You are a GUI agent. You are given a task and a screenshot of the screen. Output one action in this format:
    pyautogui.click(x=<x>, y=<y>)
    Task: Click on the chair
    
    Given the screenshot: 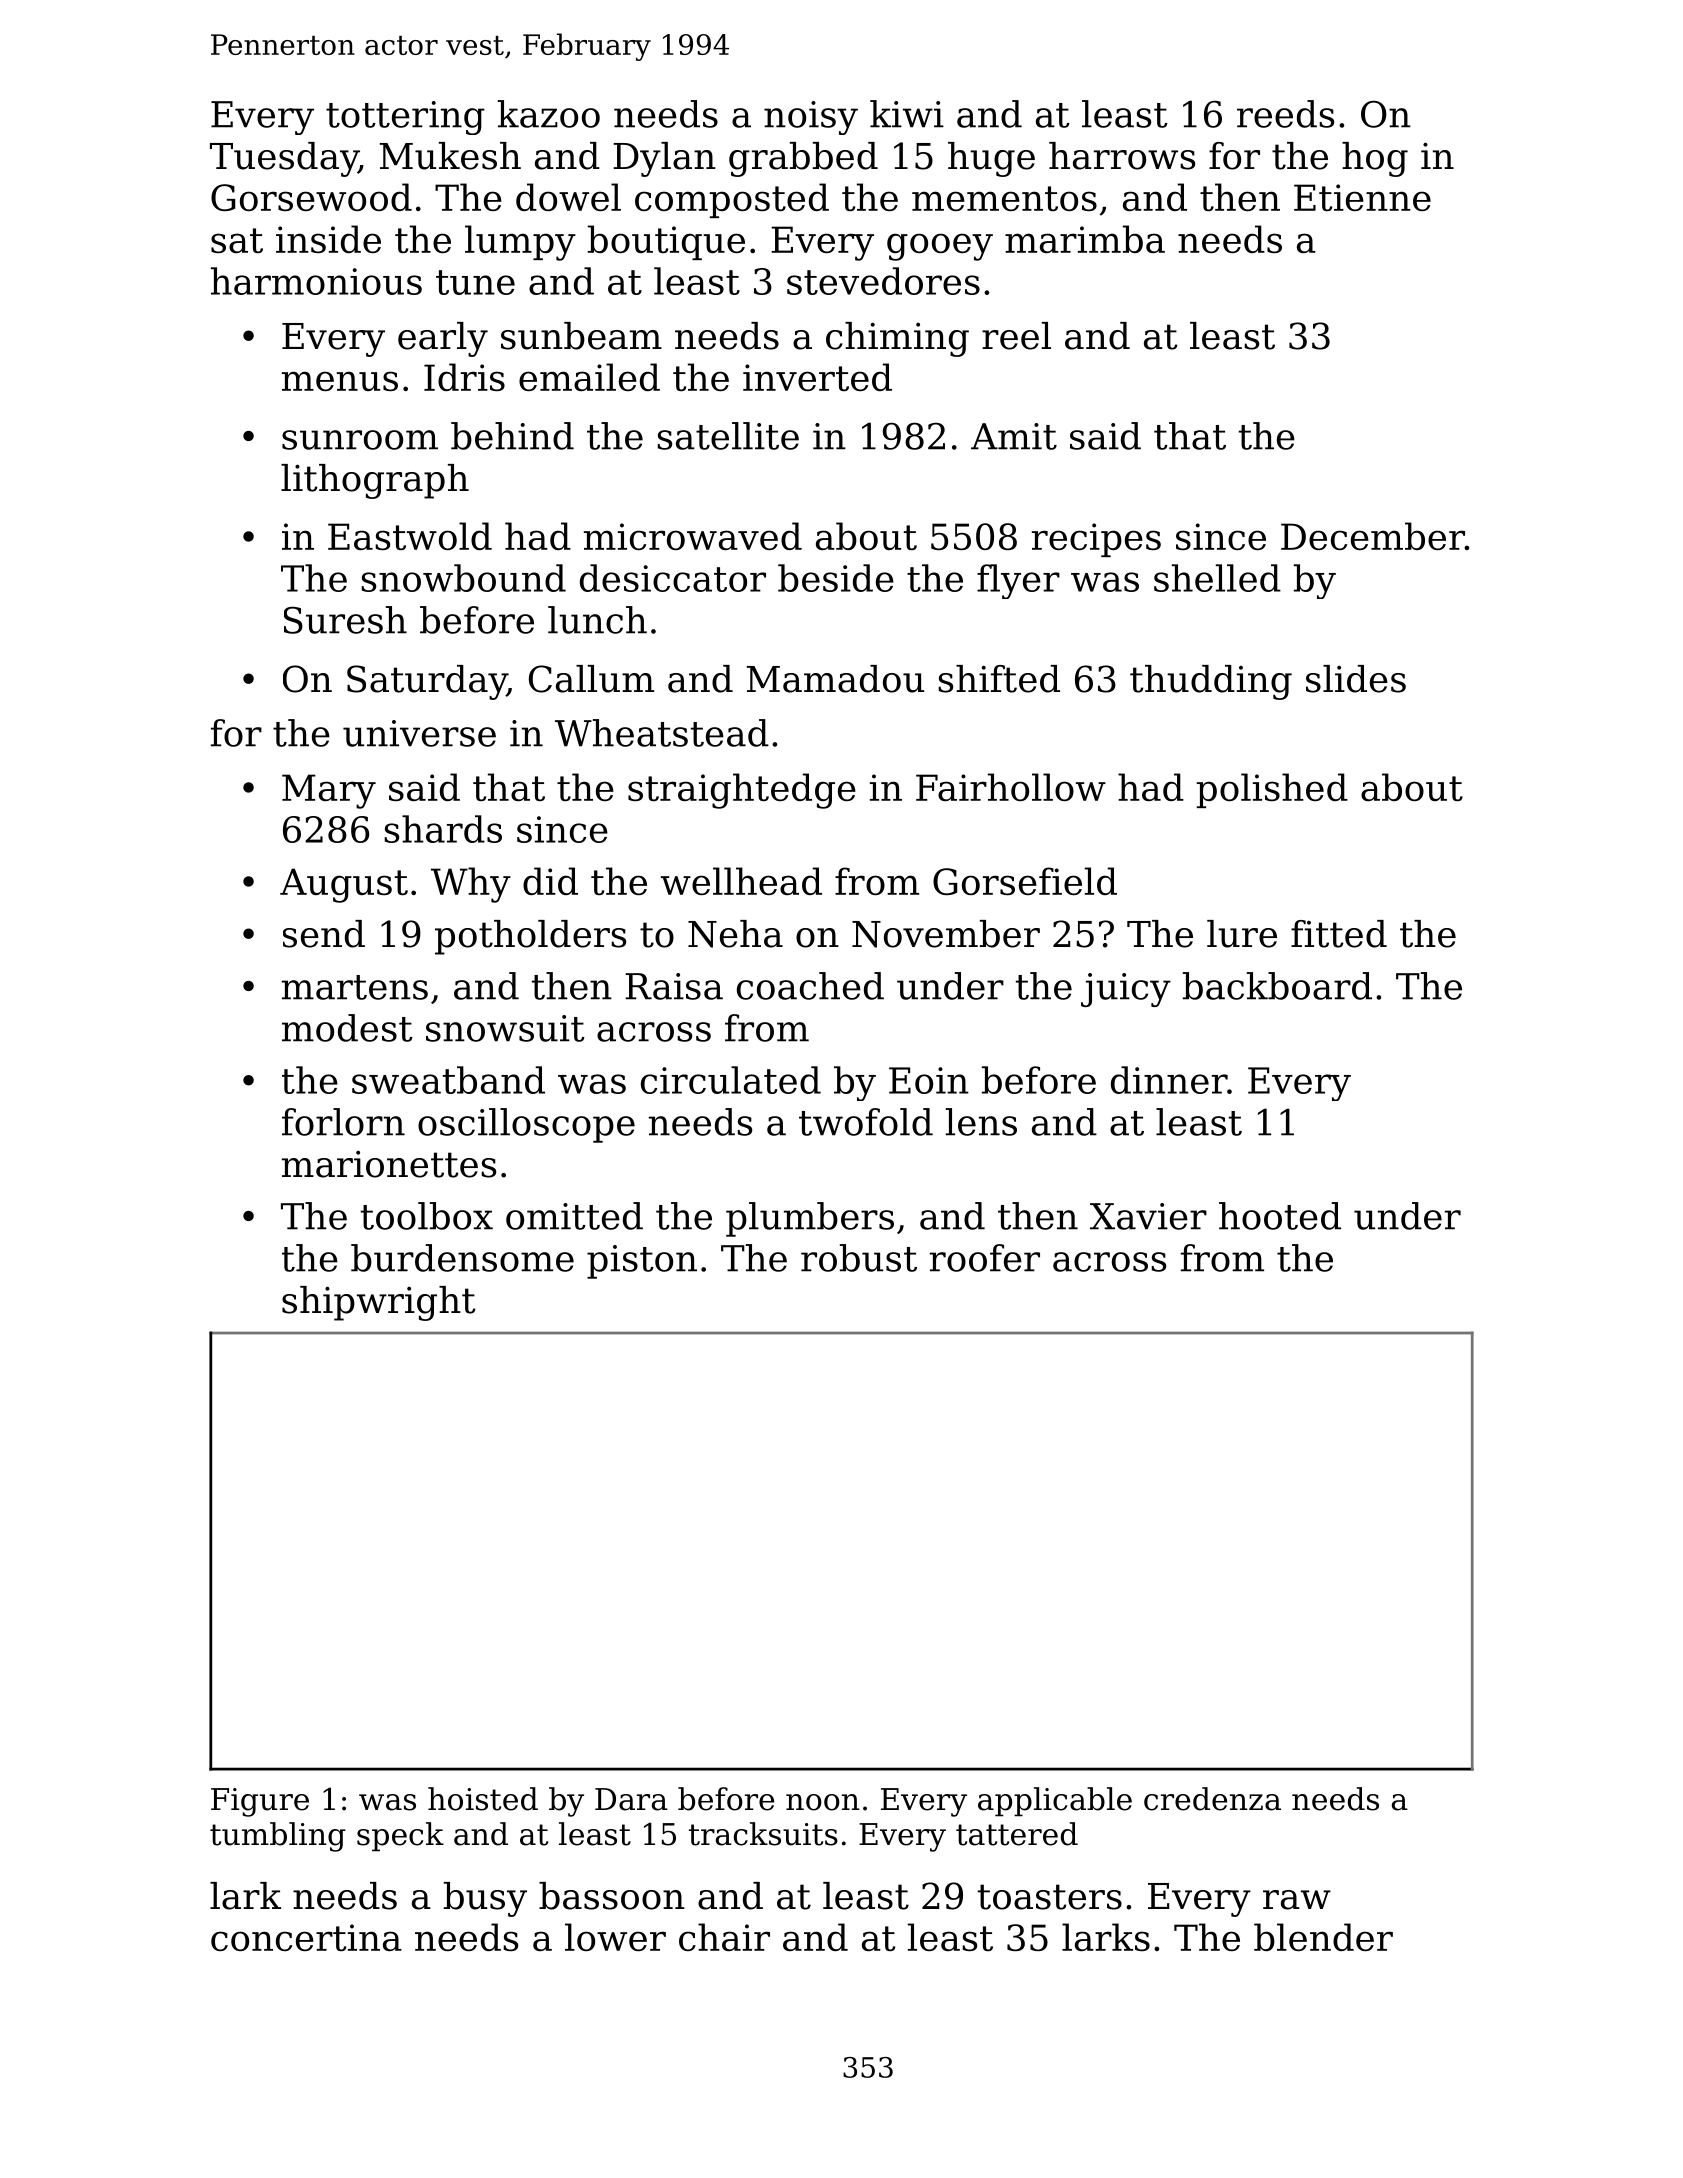 What is the action you would take?
    pyautogui.click(x=724, y=1937)
